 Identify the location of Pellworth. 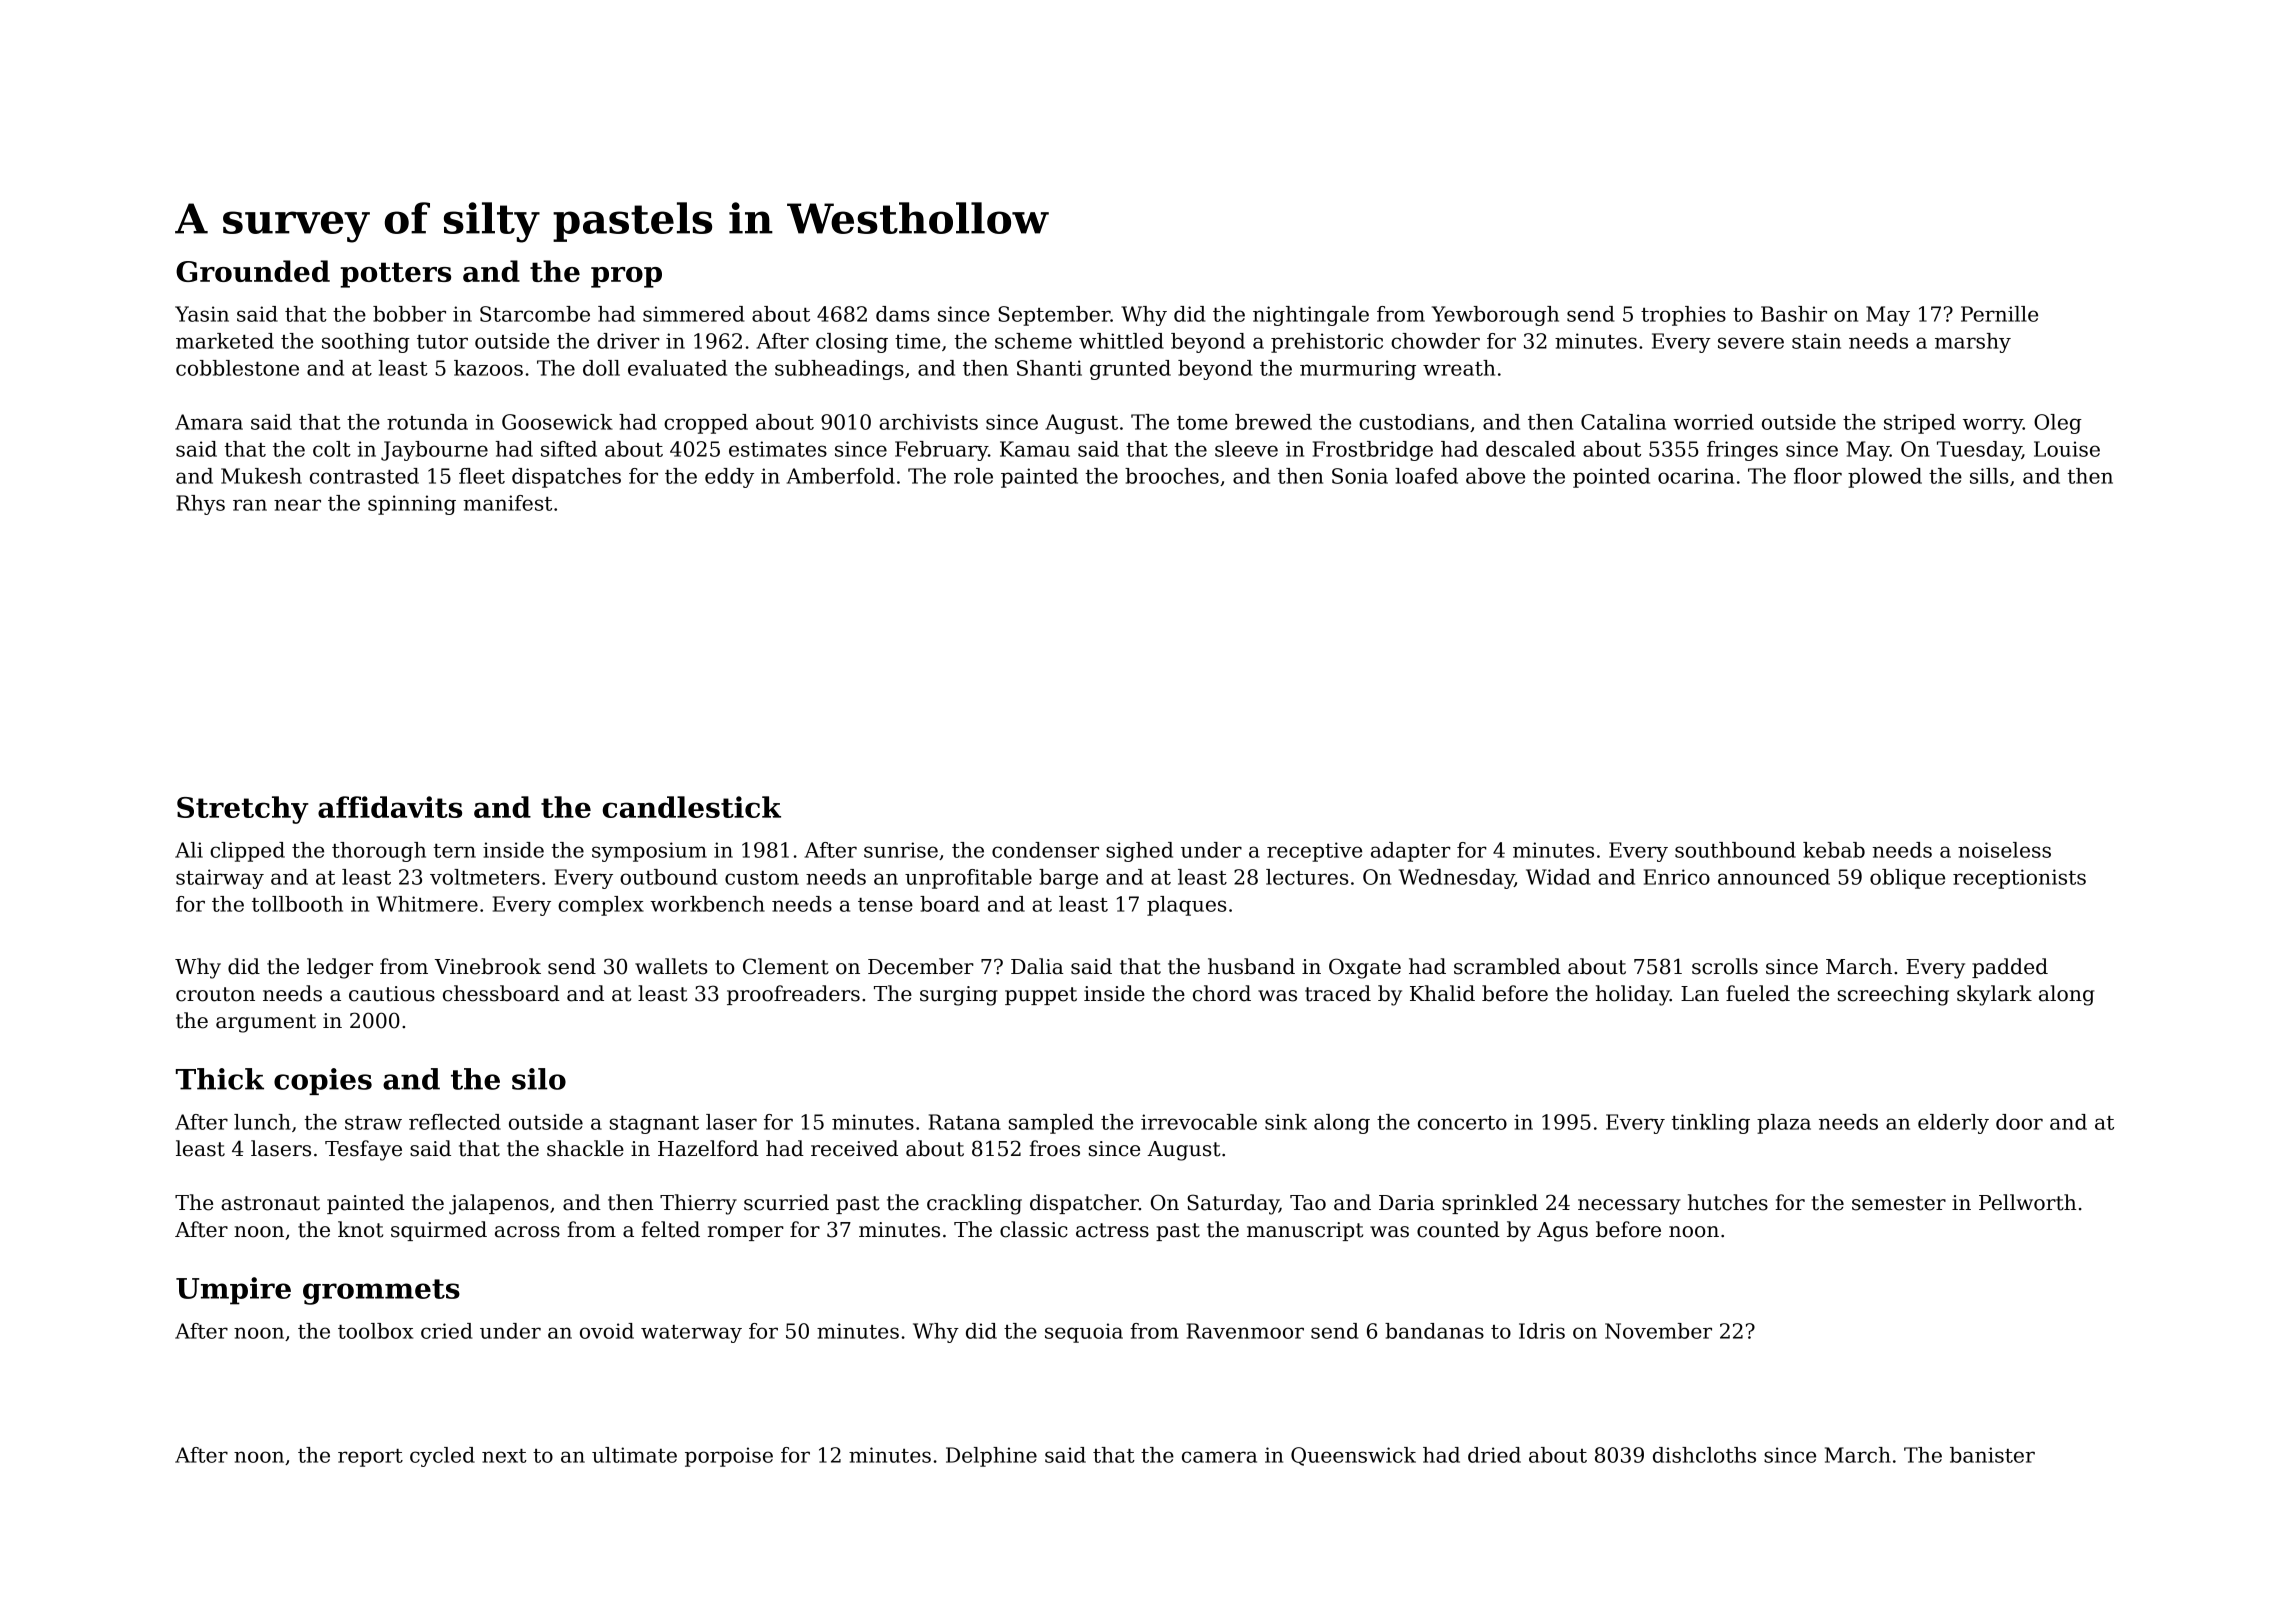
(2027, 1202).
